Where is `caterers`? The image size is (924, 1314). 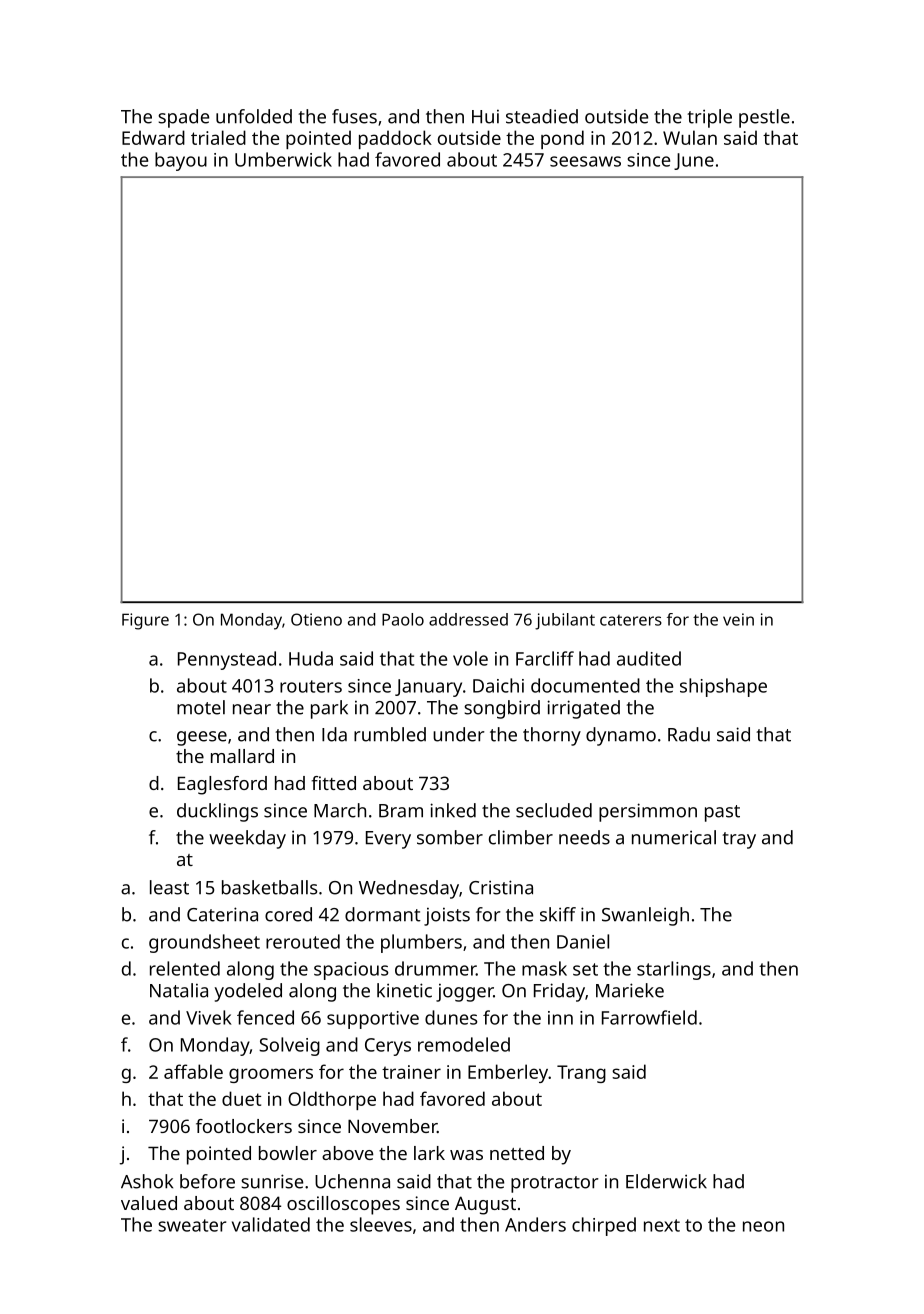 caterers is located at coordinates (631, 620).
